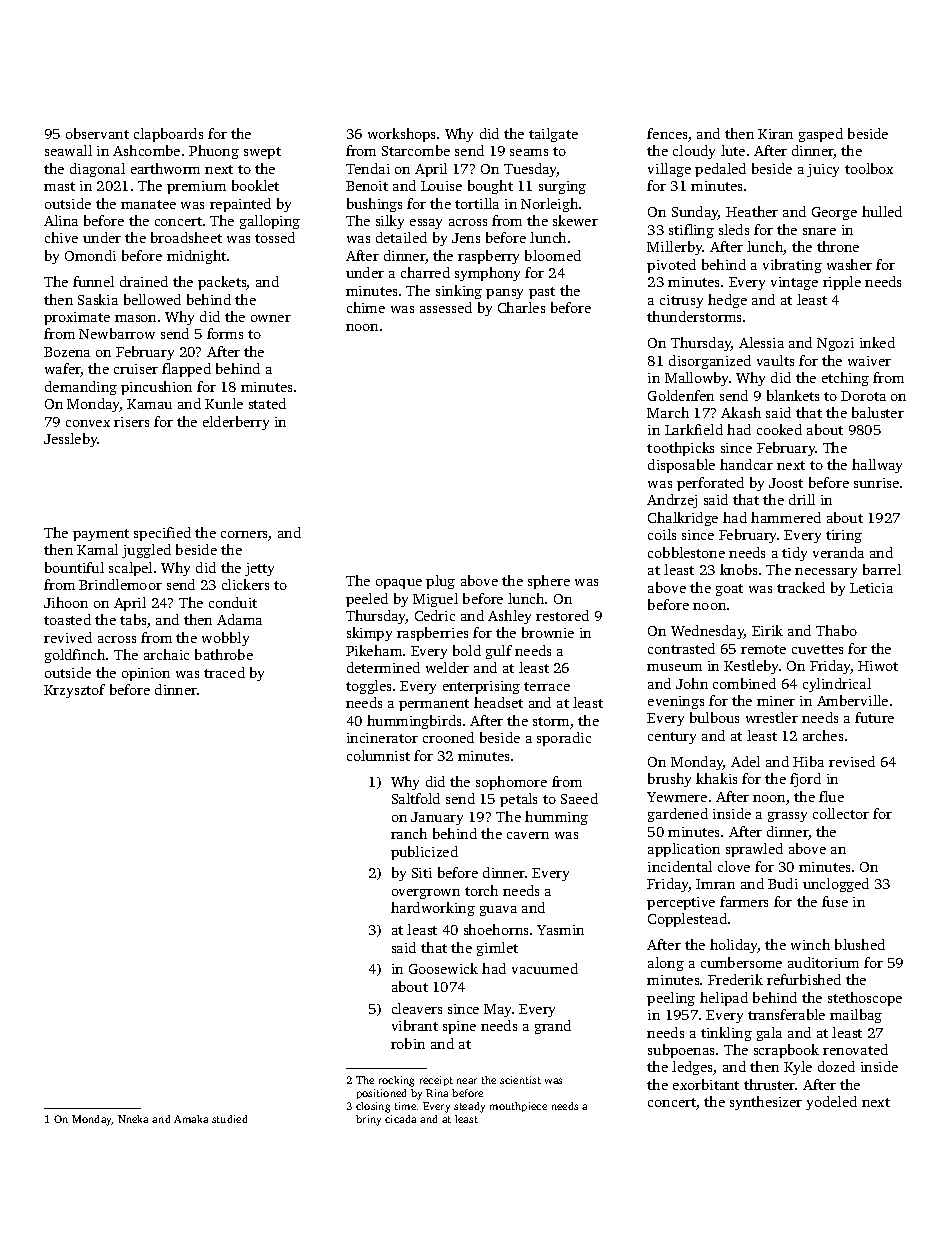 The width and height of the screenshot is (952, 1233). What do you see at coordinates (547, 686) in the screenshot?
I see `terrace` at bounding box center [547, 686].
